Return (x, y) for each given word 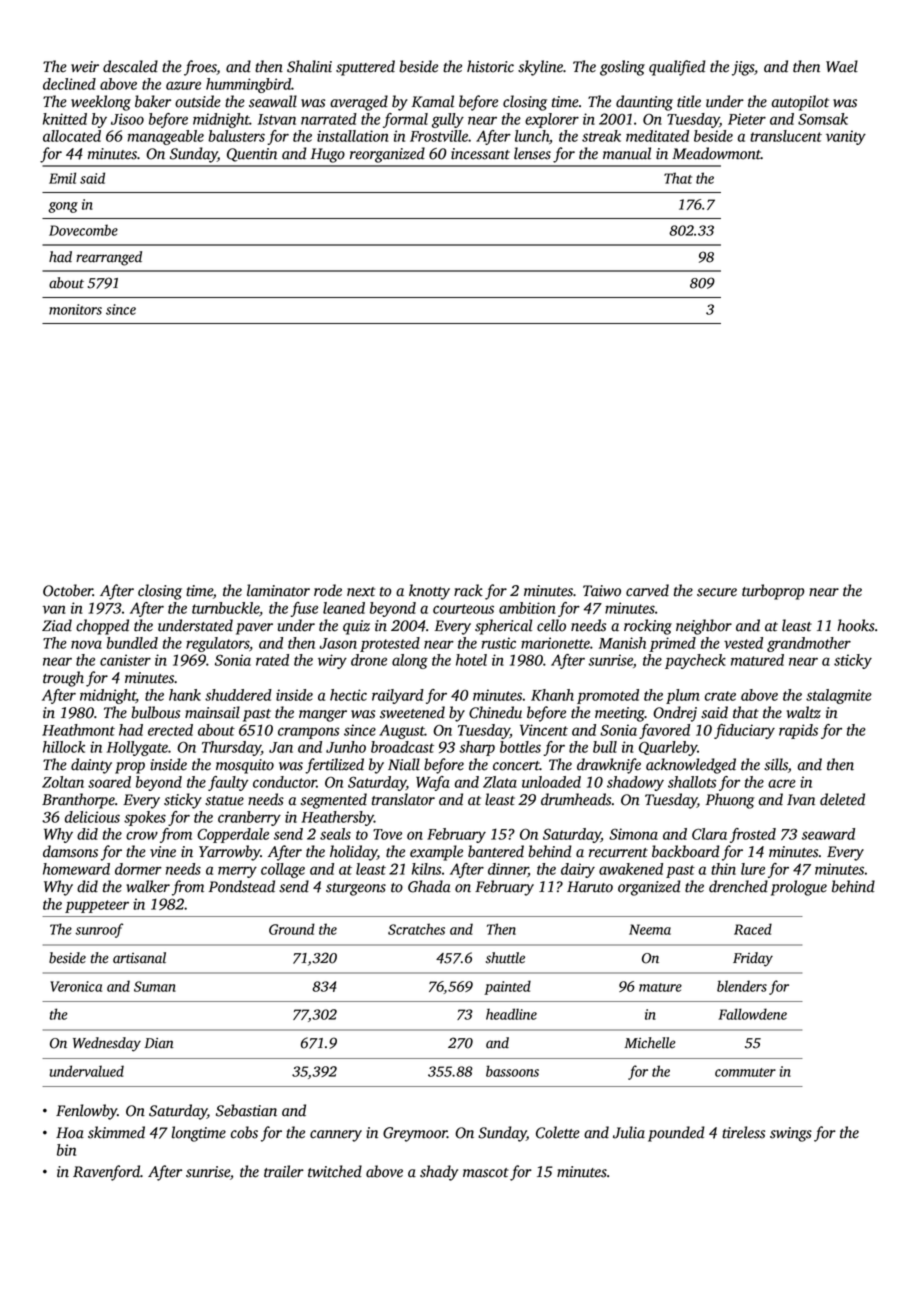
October (68, 590)
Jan (281, 747)
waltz (804, 712)
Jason (338, 643)
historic (490, 66)
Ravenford (106, 1173)
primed (672, 644)
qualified (677, 68)
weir (85, 67)
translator (403, 799)
